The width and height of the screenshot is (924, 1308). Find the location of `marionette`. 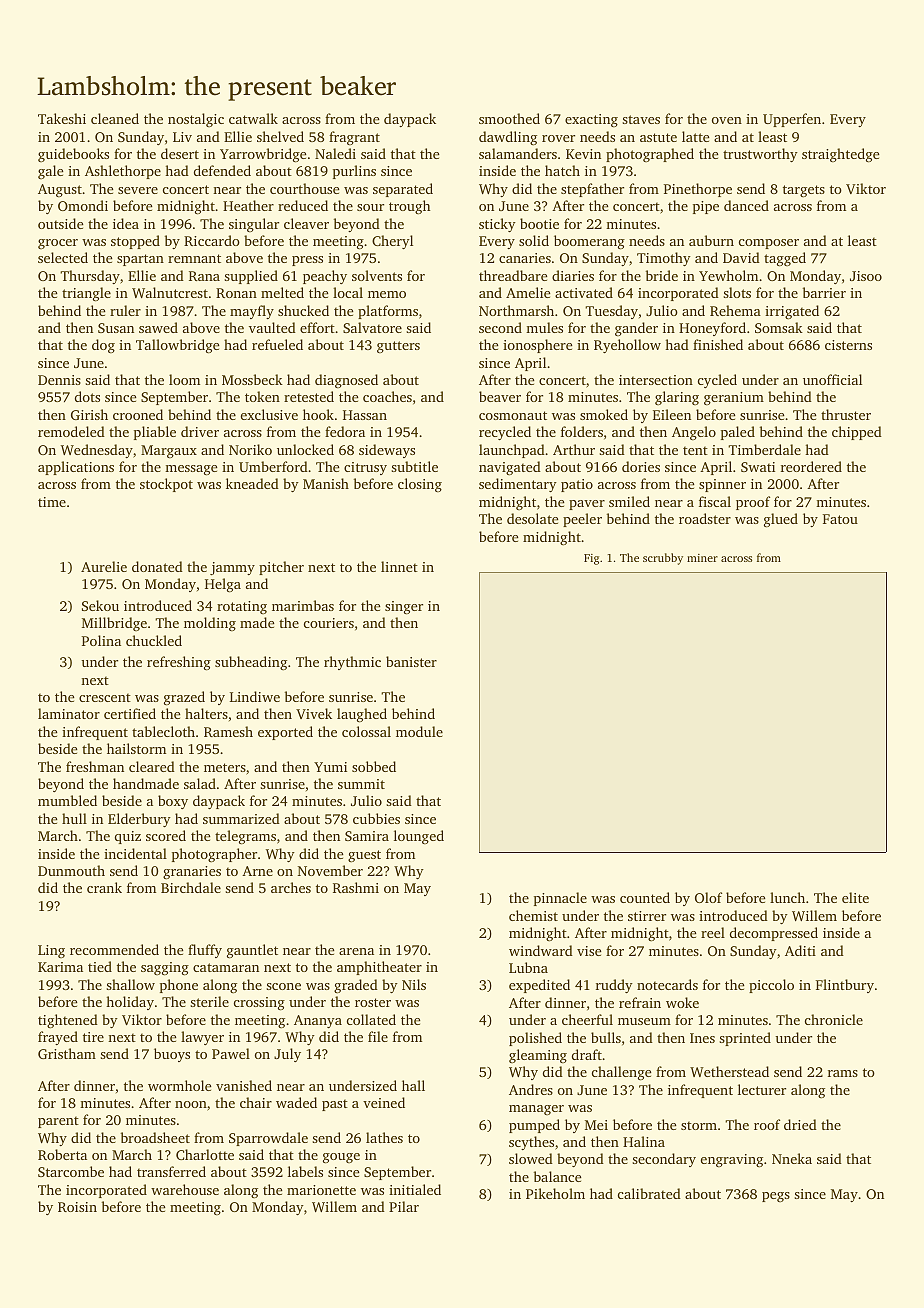

marionette is located at coordinates (321, 1190).
